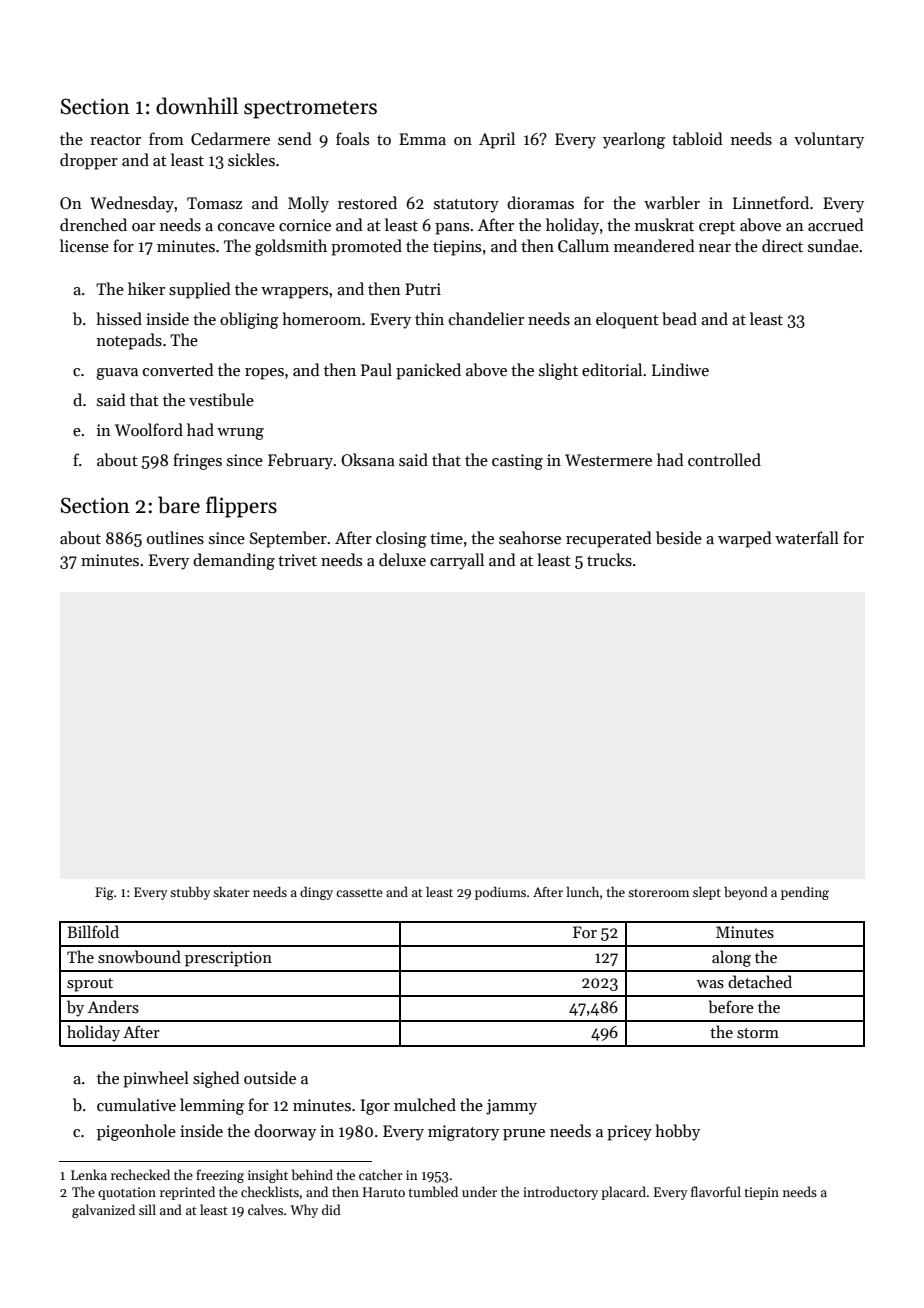 The width and height of the image is (924, 1308). Describe the element at coordinates (197, 106) in the image. I see `downhill` at that location.
